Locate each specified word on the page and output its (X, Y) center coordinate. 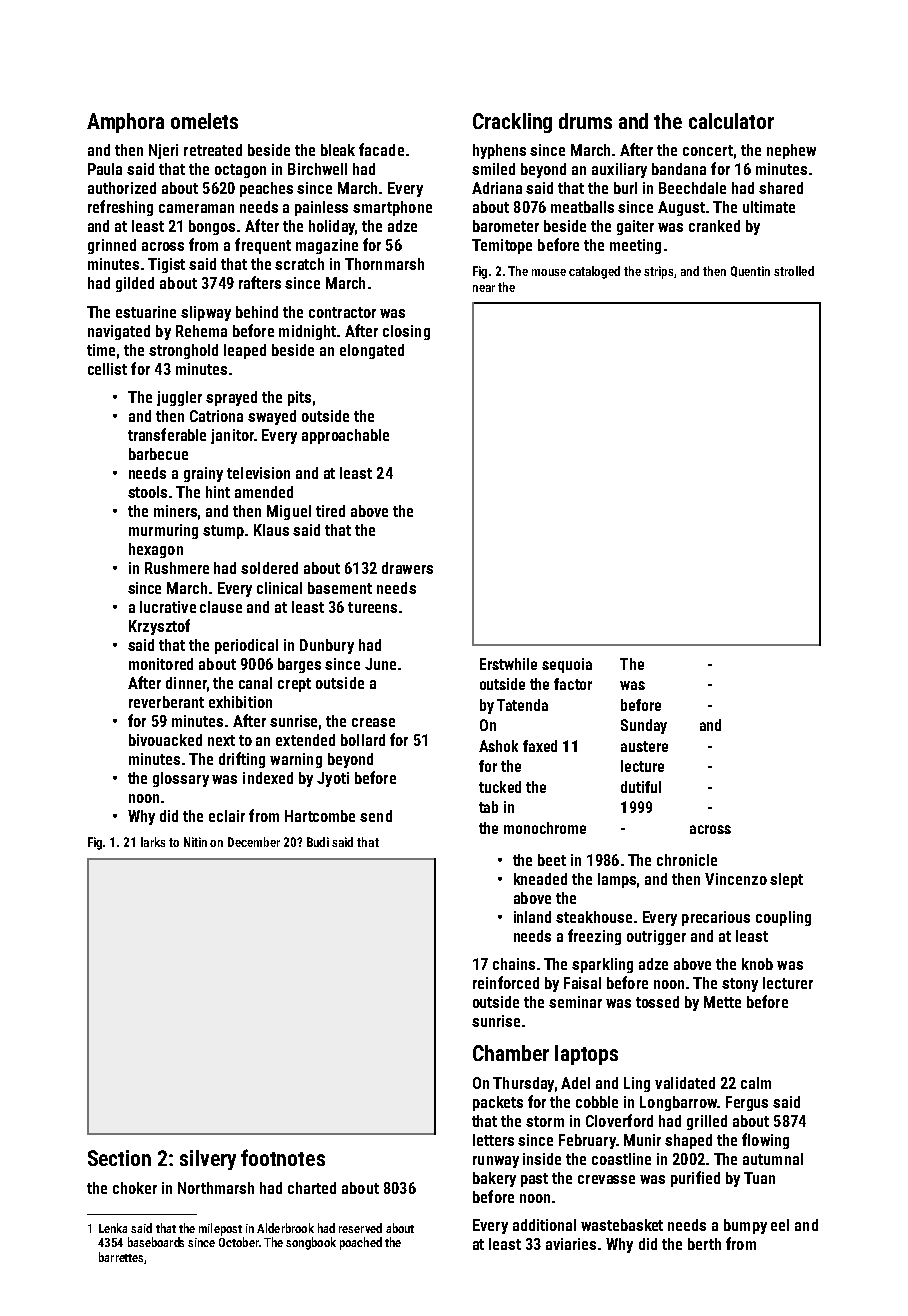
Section (119, 1158)
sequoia (567, 665)
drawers (407, 568)
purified (695, 1179)
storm (545, 1121)
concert (708, 150)
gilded (135, 284)
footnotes (283, 1157)
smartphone (392, 208)
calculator (731, 121)
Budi (318, 842)
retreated (213, 150)
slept (786, 880)
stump (223, 532)
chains (514, 964)
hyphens (499, 151)
